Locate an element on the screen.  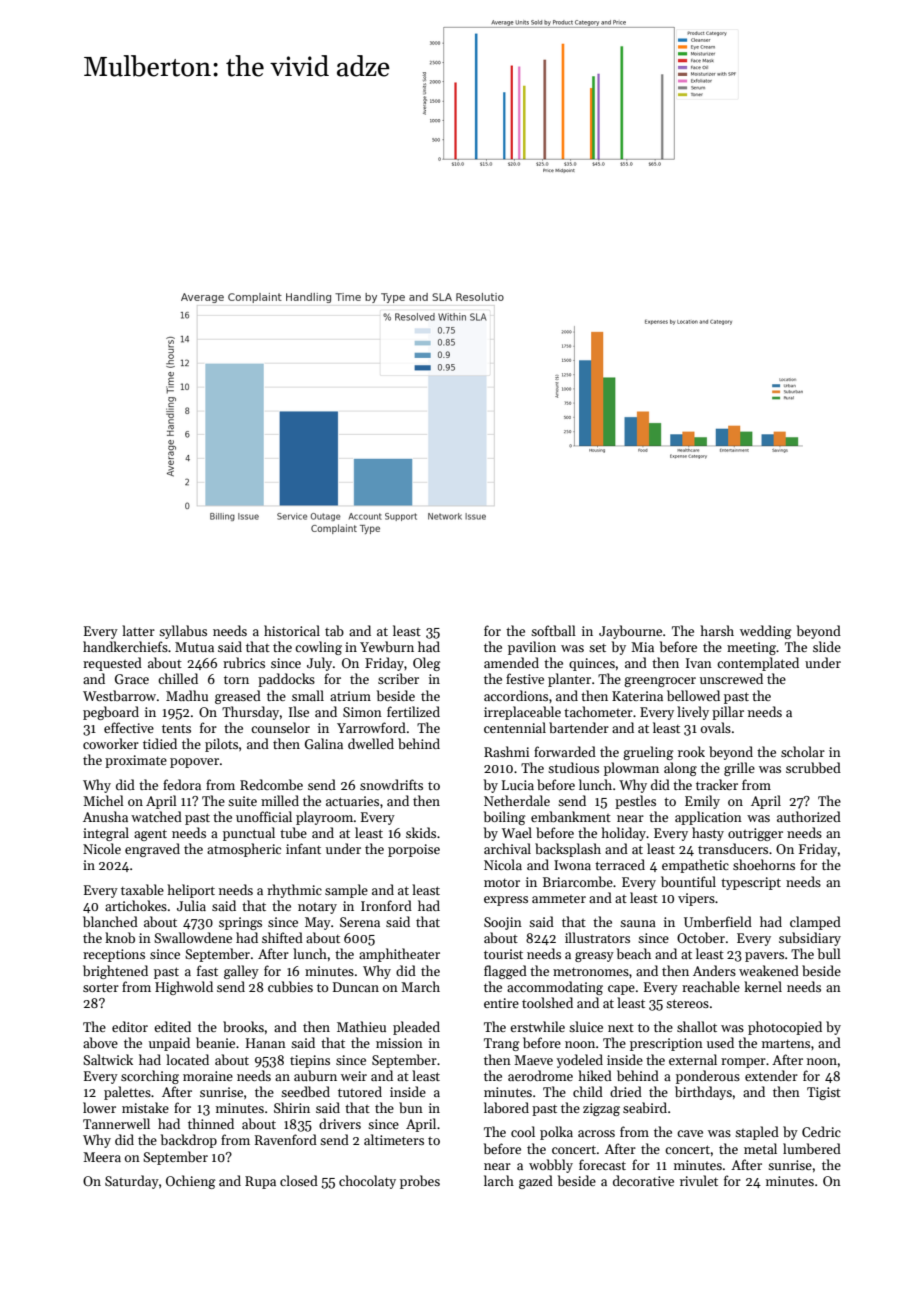
Swallowdene is located at coordinates (193, 937).
